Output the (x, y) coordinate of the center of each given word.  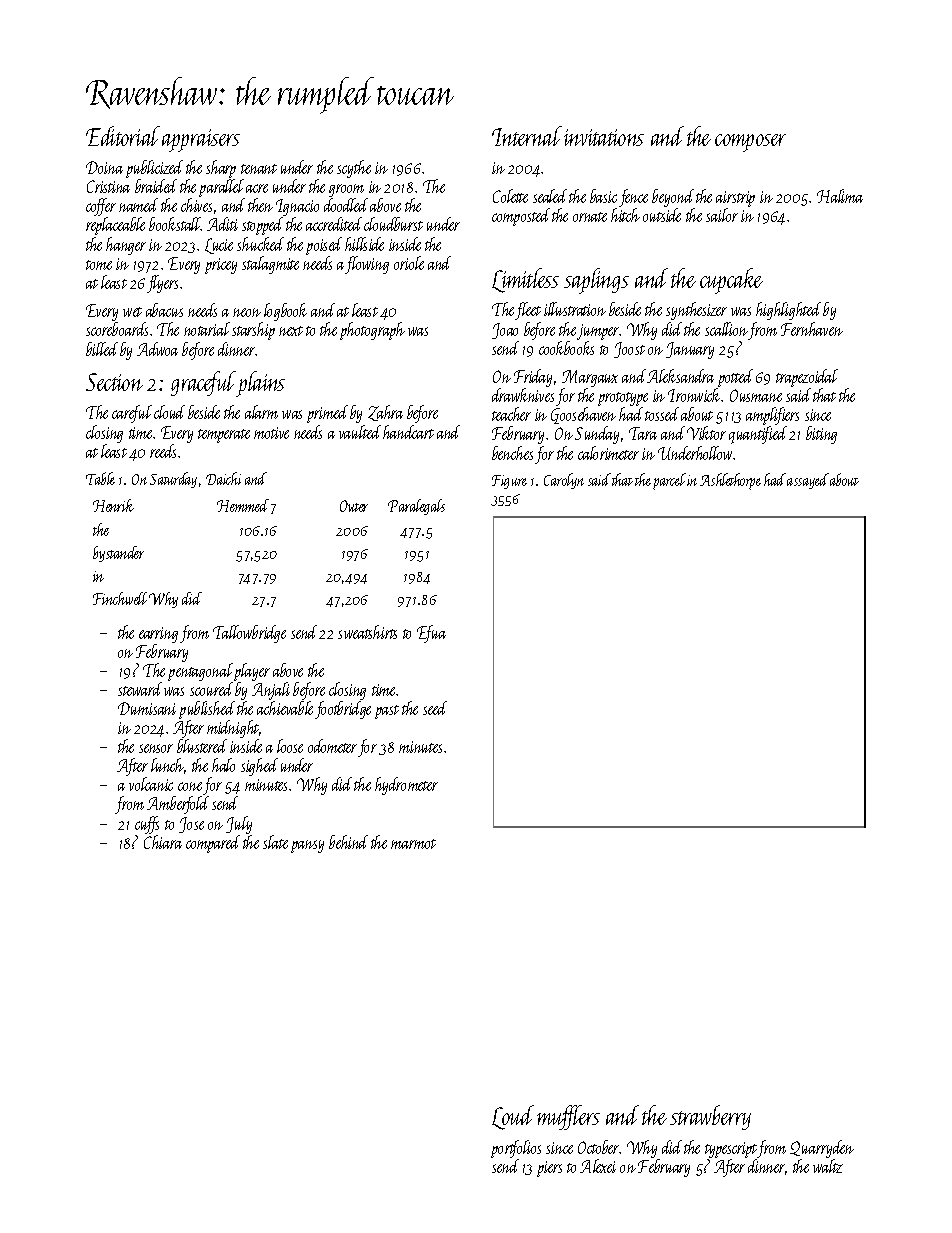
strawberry (710, 1117)
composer (750, 143)
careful (132, 414)
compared (213, 844)
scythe (354, 169)
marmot (413, 844)
